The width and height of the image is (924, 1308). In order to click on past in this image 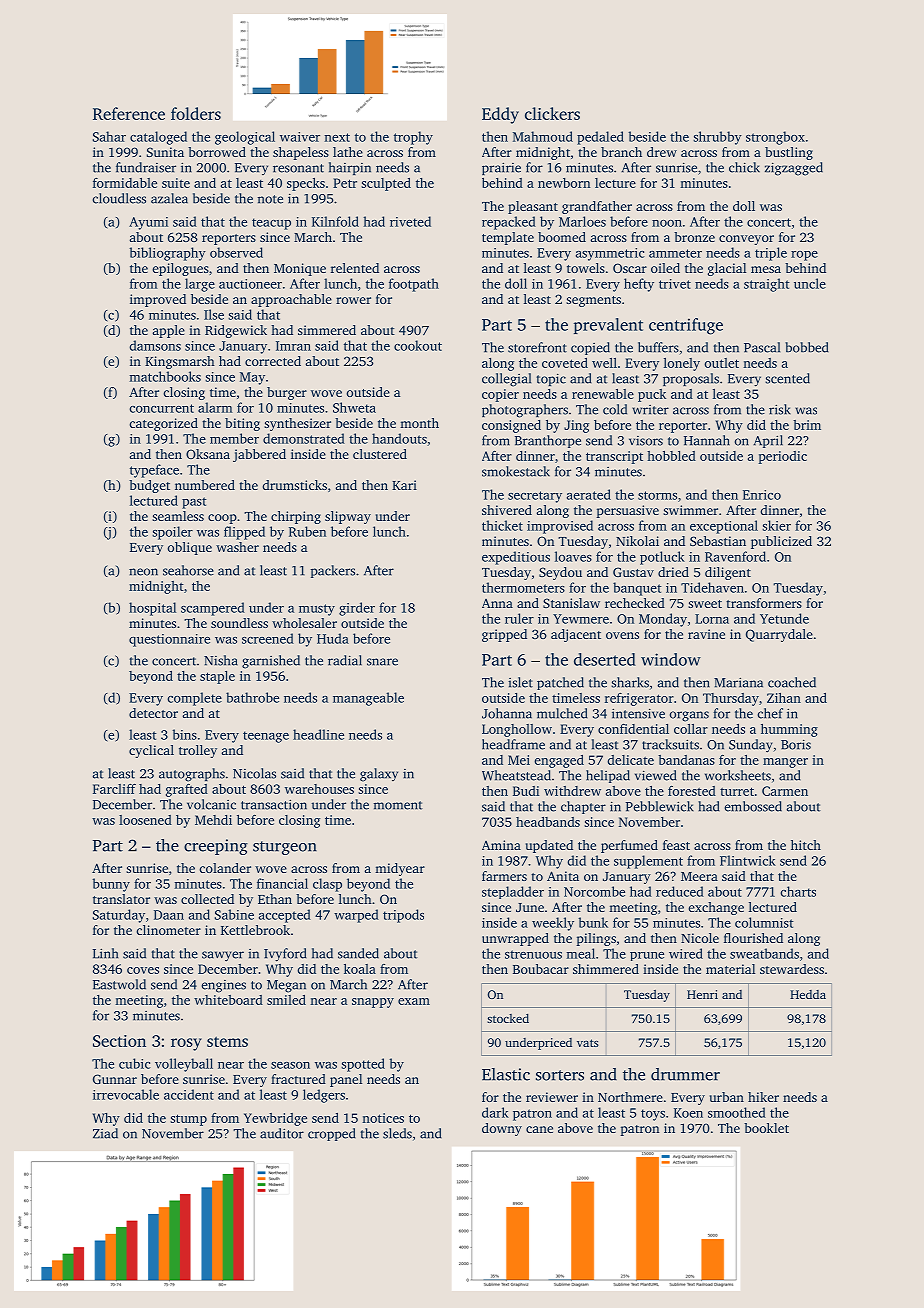, I will do `click(194, 503)`.
